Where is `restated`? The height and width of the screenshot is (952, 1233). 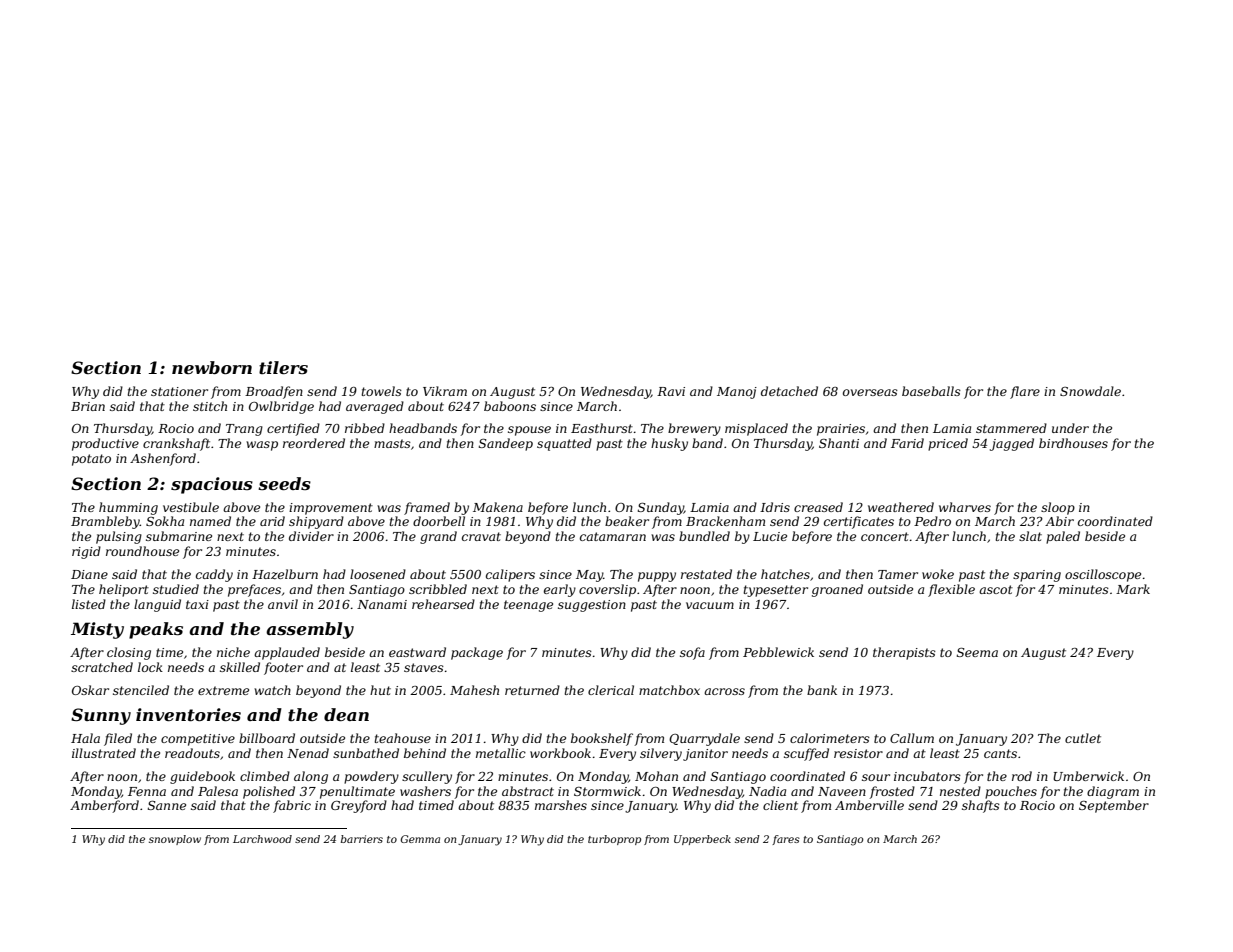 restated is located at coordinates (706, 574).
